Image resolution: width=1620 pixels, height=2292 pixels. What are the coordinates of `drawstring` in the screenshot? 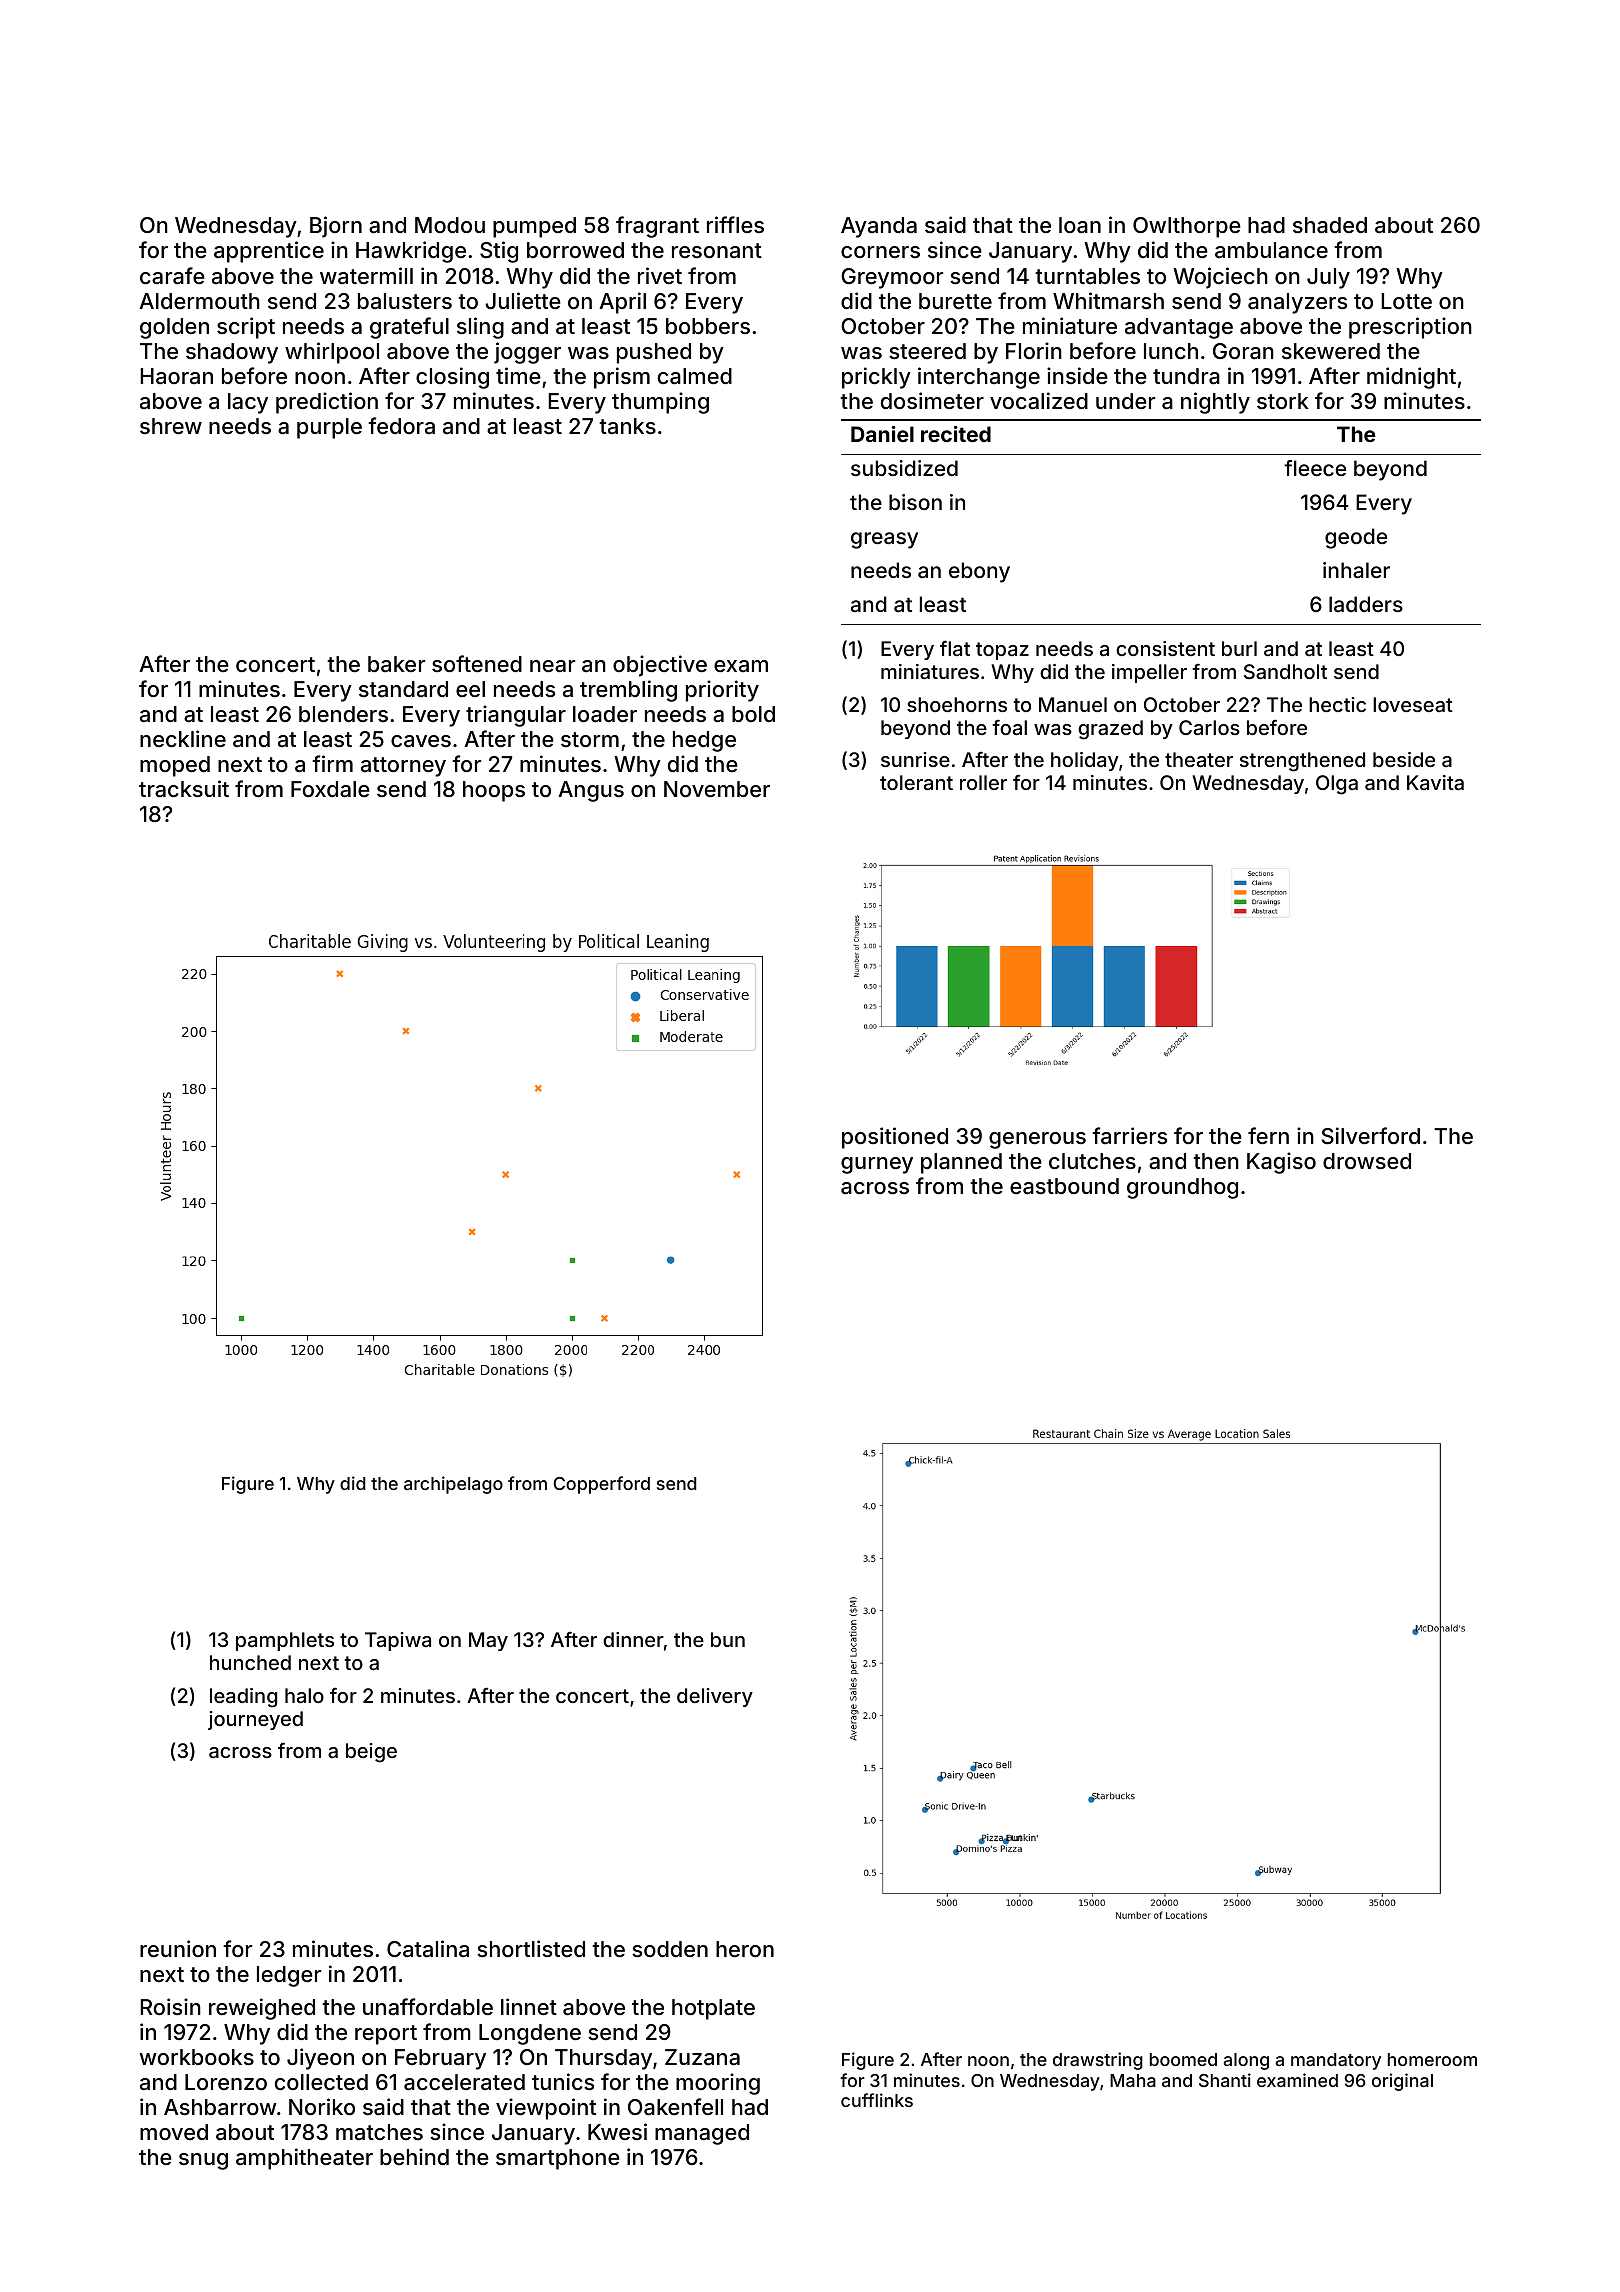 It's located at (1098, 2061).
